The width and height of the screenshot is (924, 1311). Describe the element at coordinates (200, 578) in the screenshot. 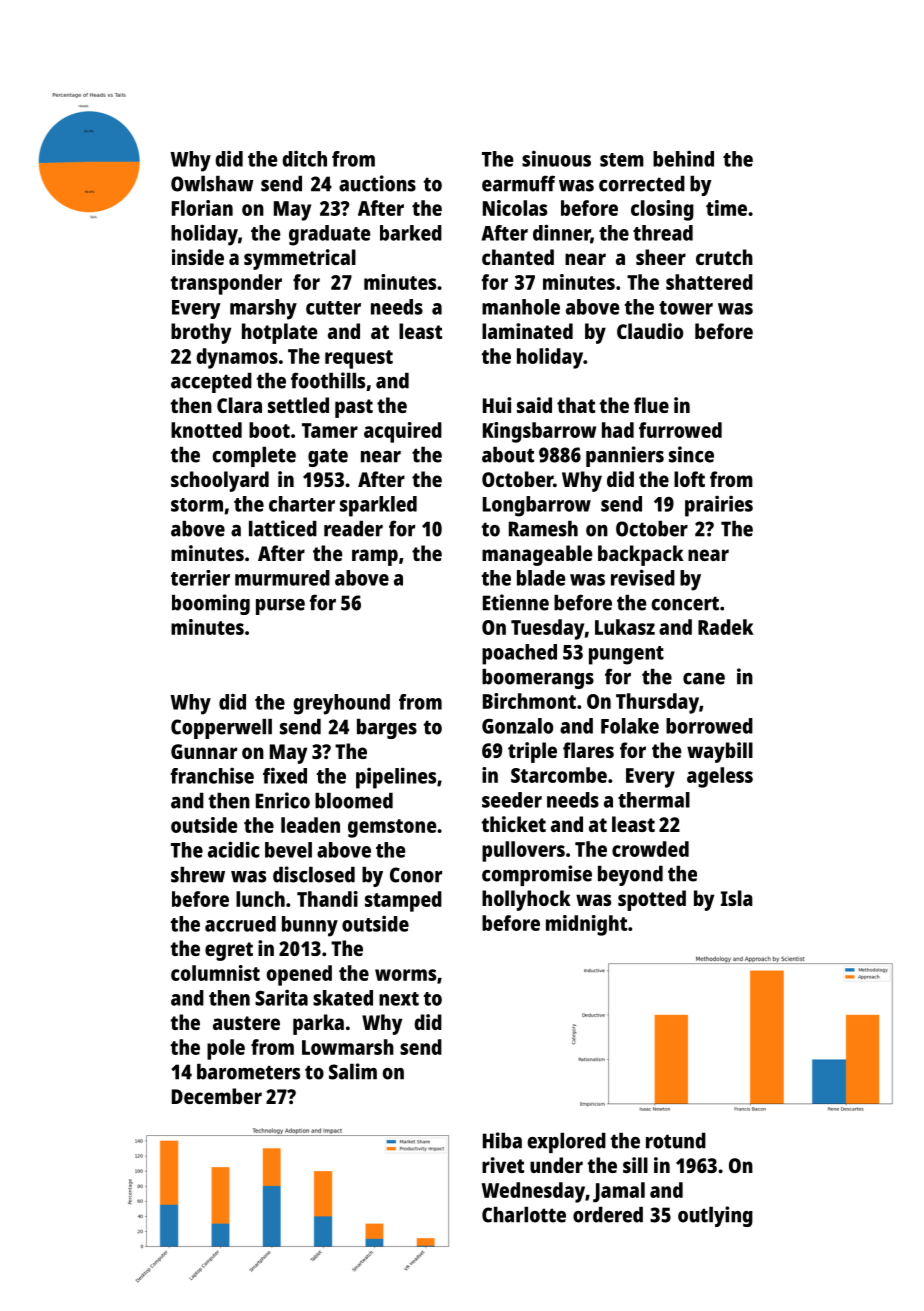

I see `terrier` at that location.
